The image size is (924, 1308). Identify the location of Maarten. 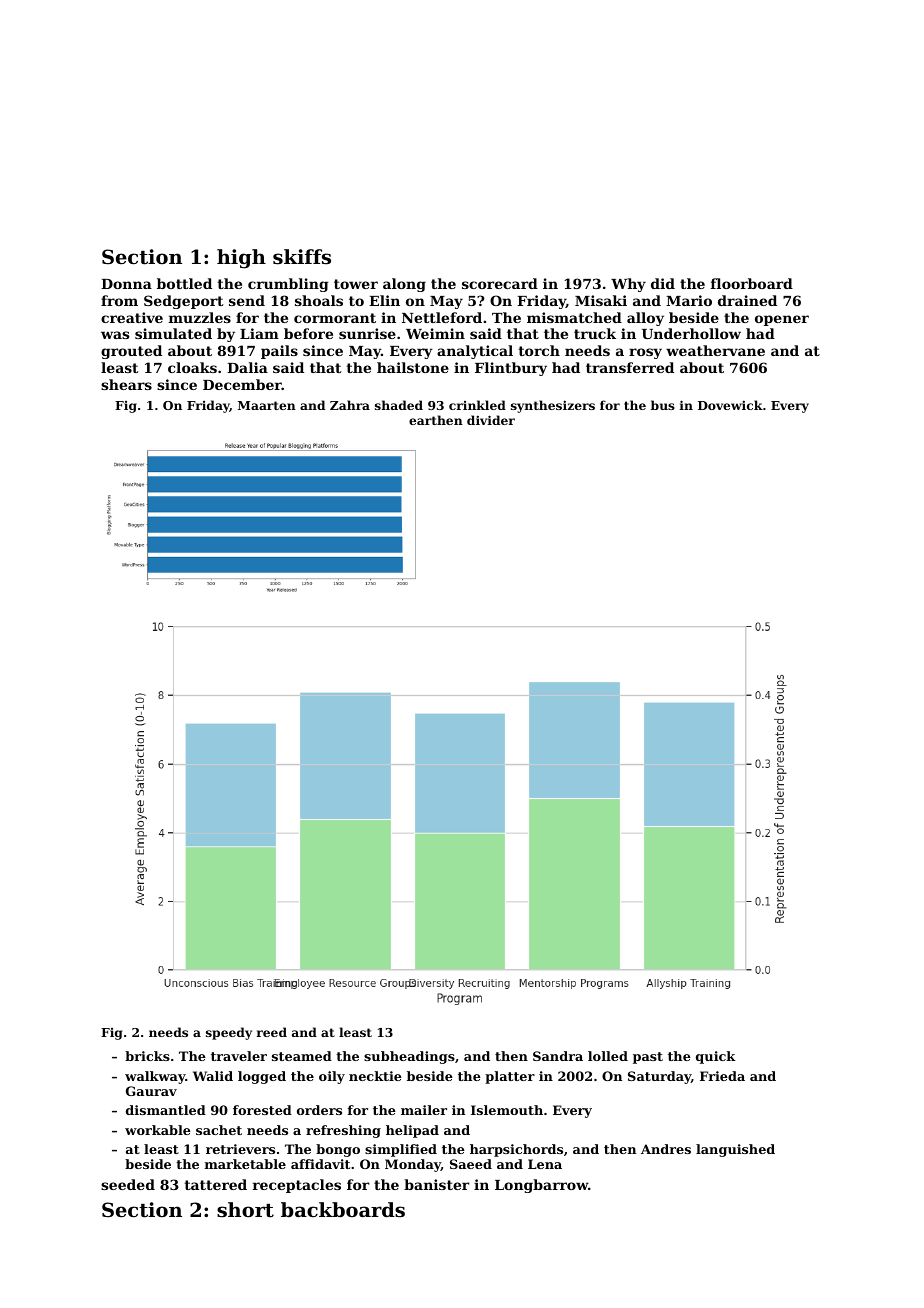
(267, 405).
